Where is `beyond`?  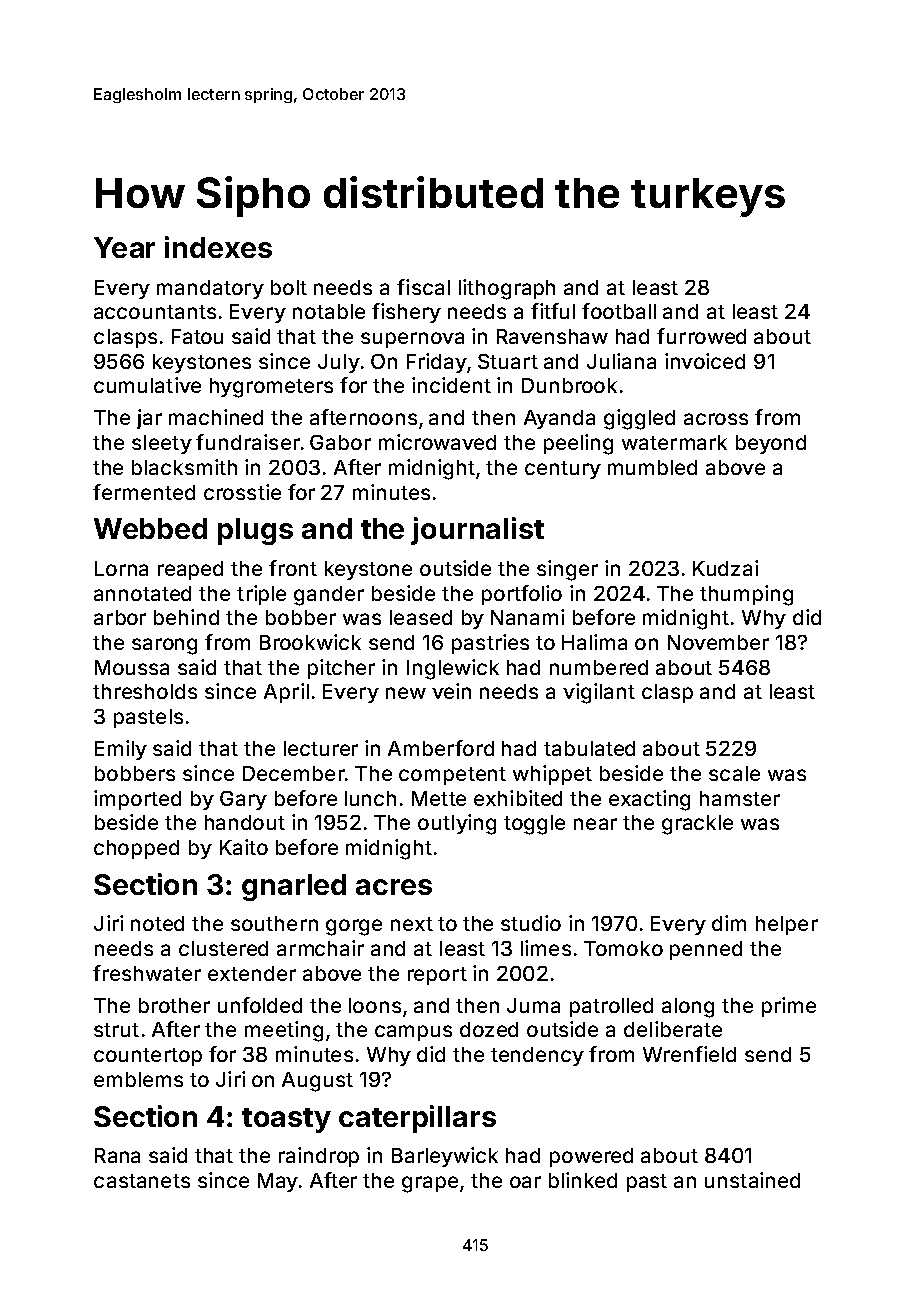 beyond is located at coordinates (771, 444).
